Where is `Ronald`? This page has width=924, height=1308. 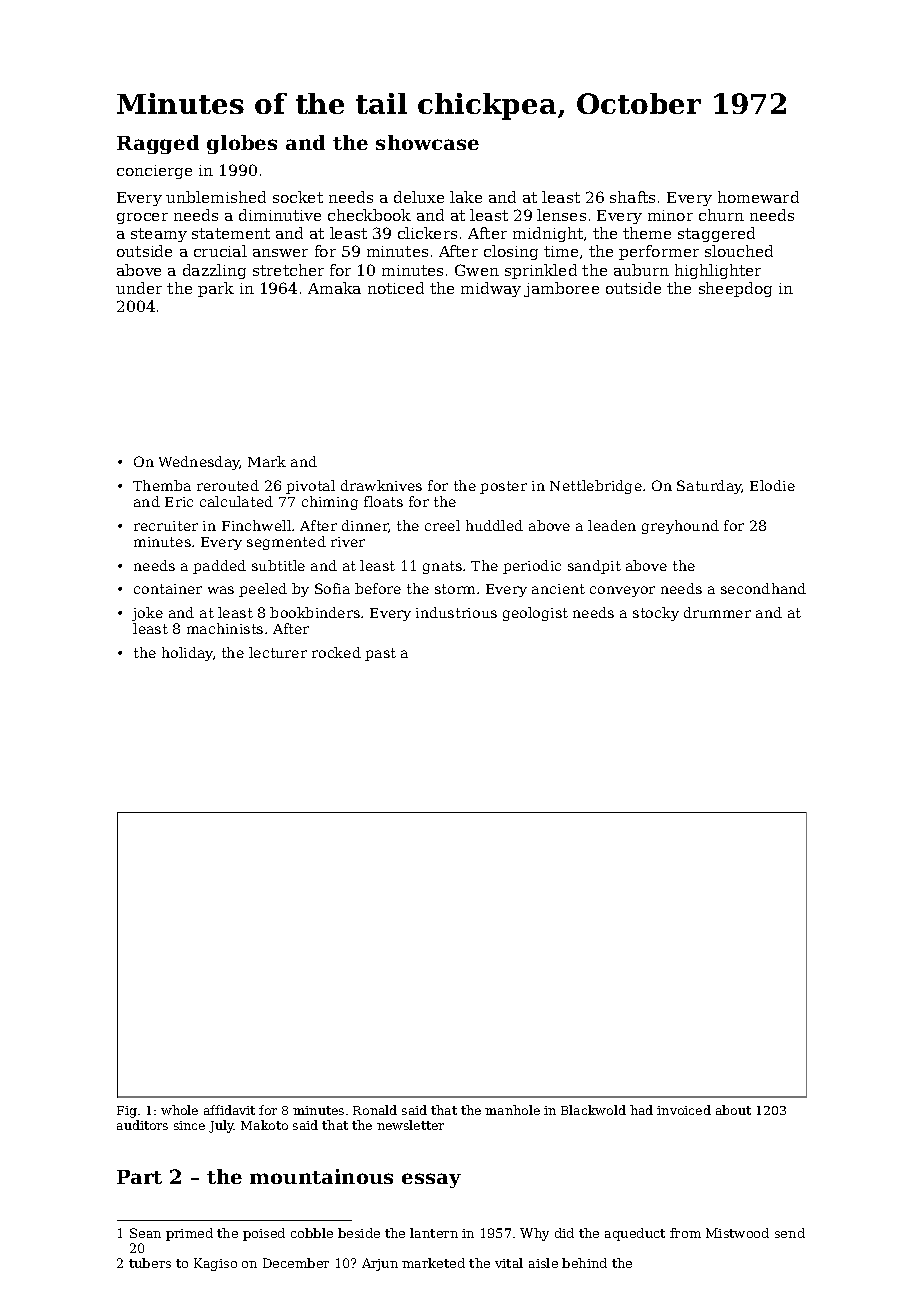 Ronald is located at coordinates (375, 1110).
